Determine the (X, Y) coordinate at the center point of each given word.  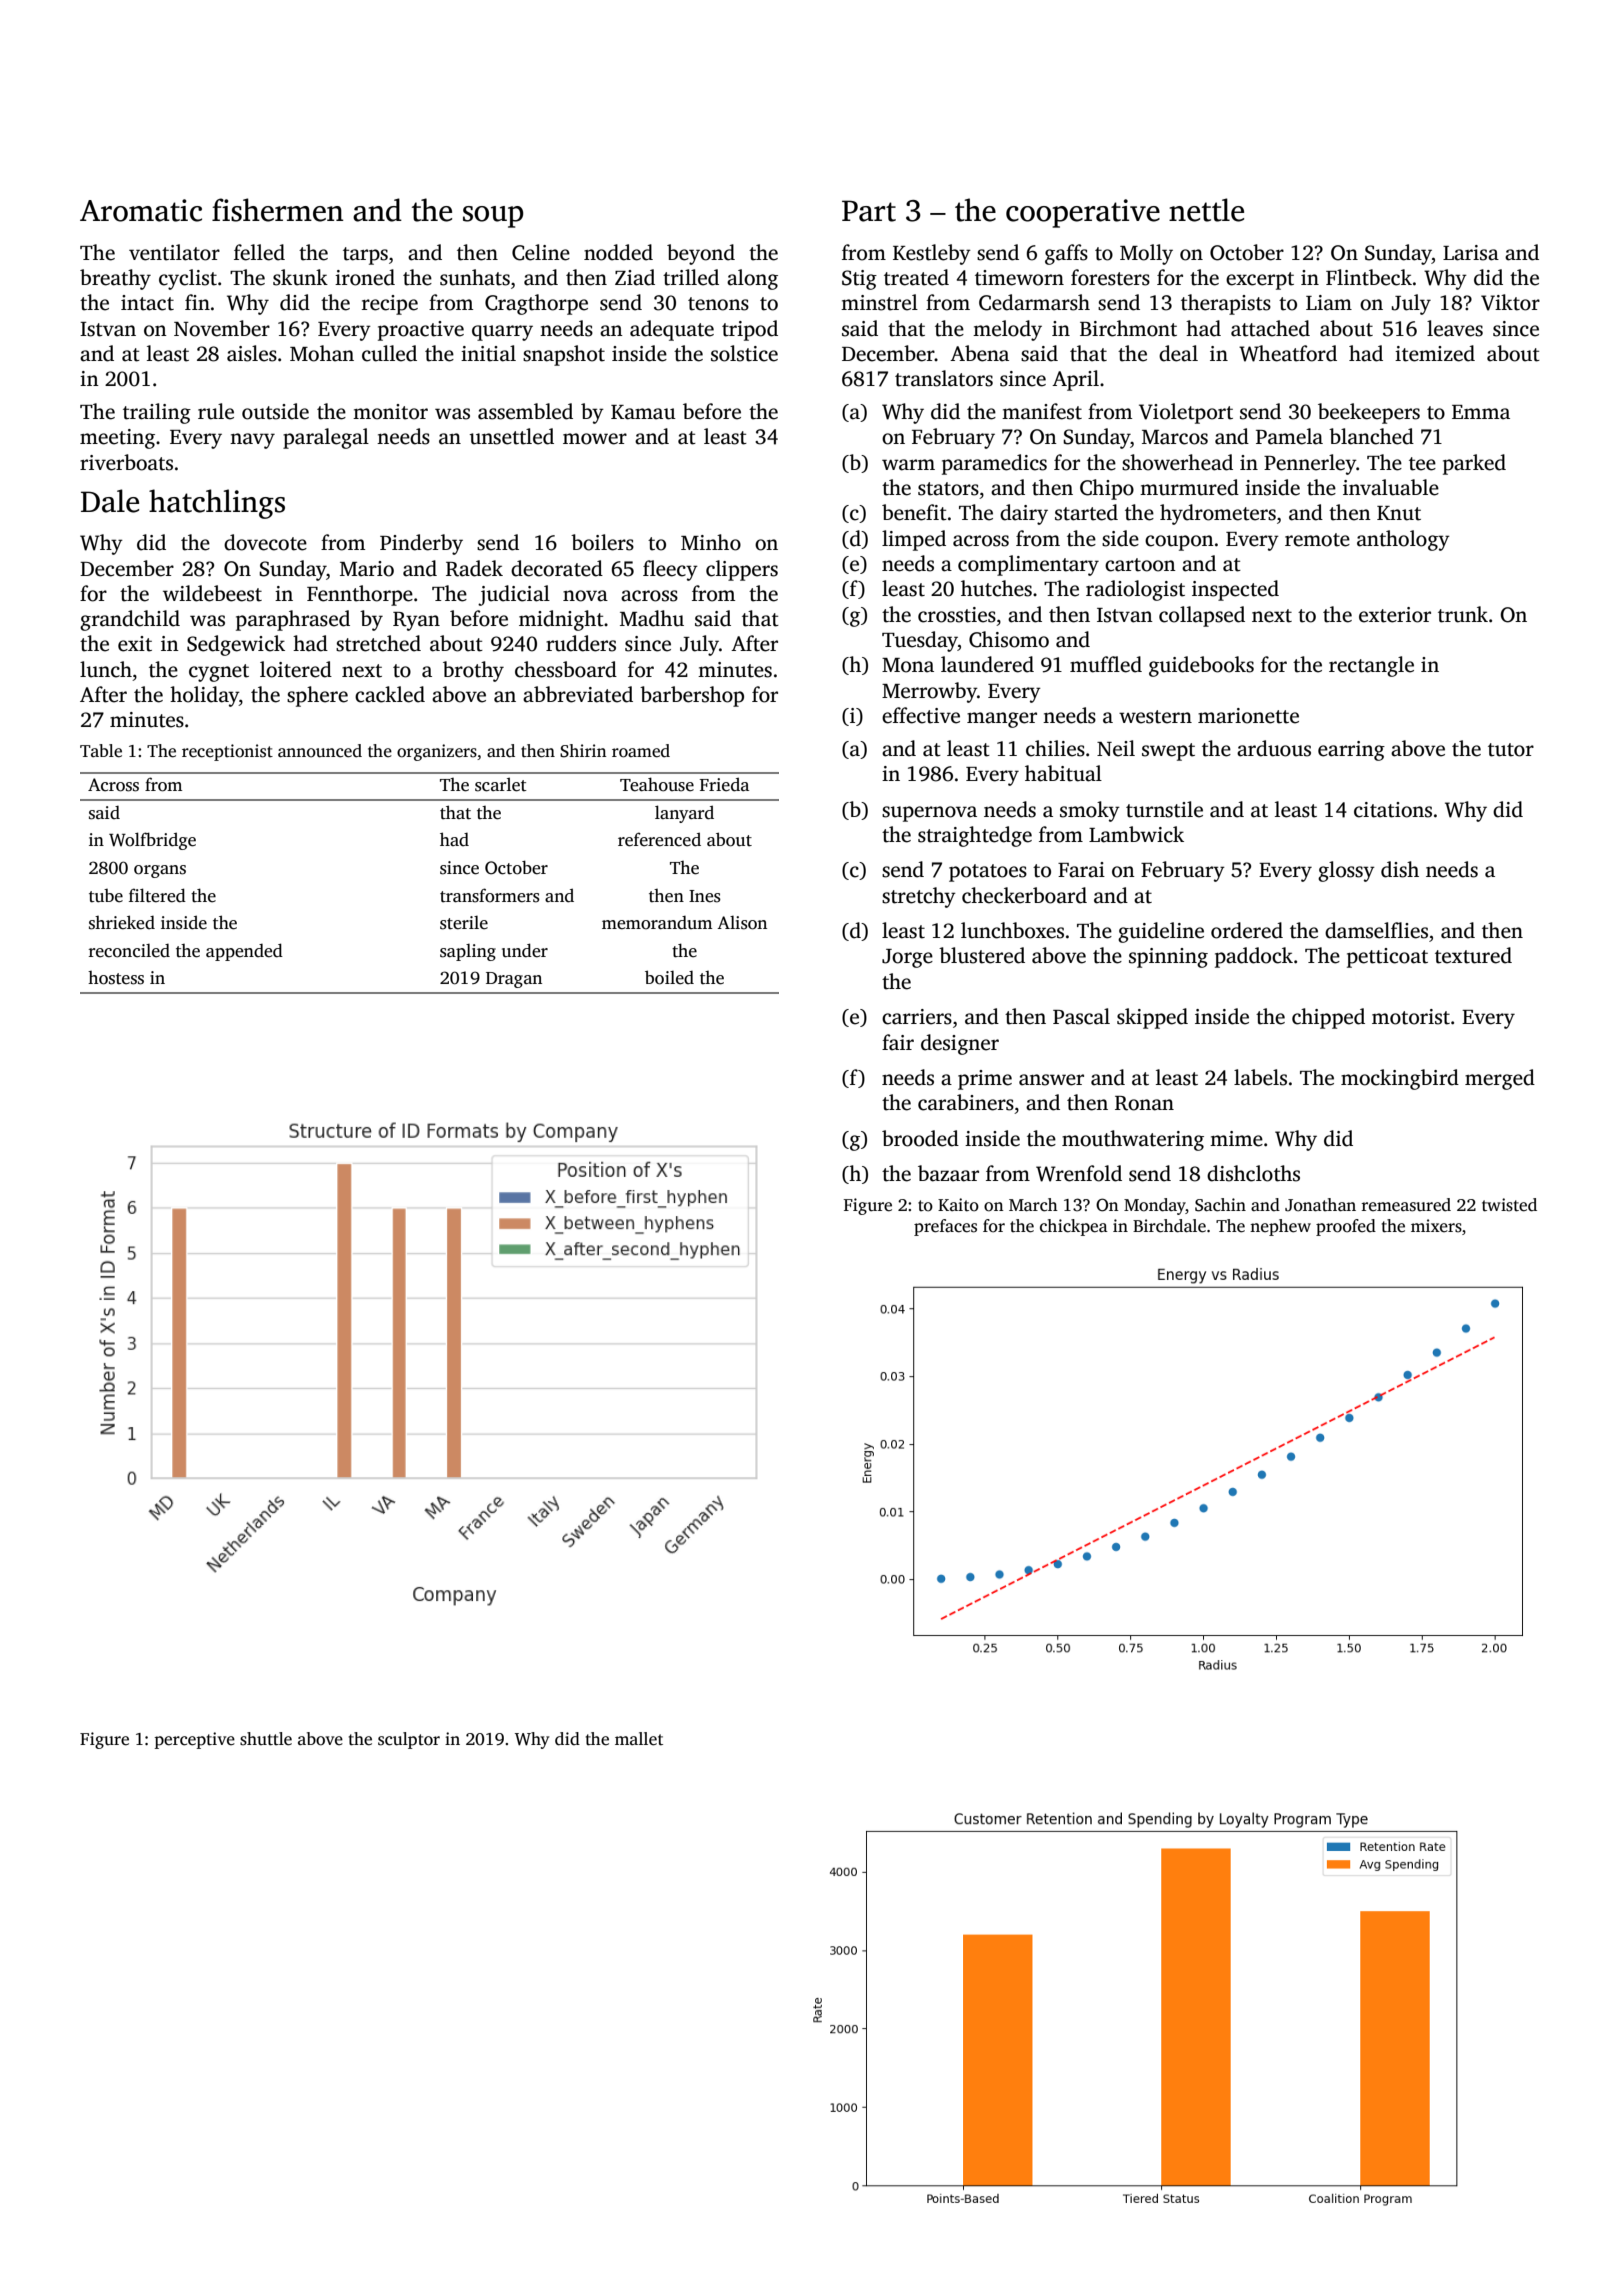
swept (1168, 752)
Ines (705, 896)
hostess (116, 978)
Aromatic (141, 210)
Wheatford (1288, 353)
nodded (618, 252)
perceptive (195, 1740)
